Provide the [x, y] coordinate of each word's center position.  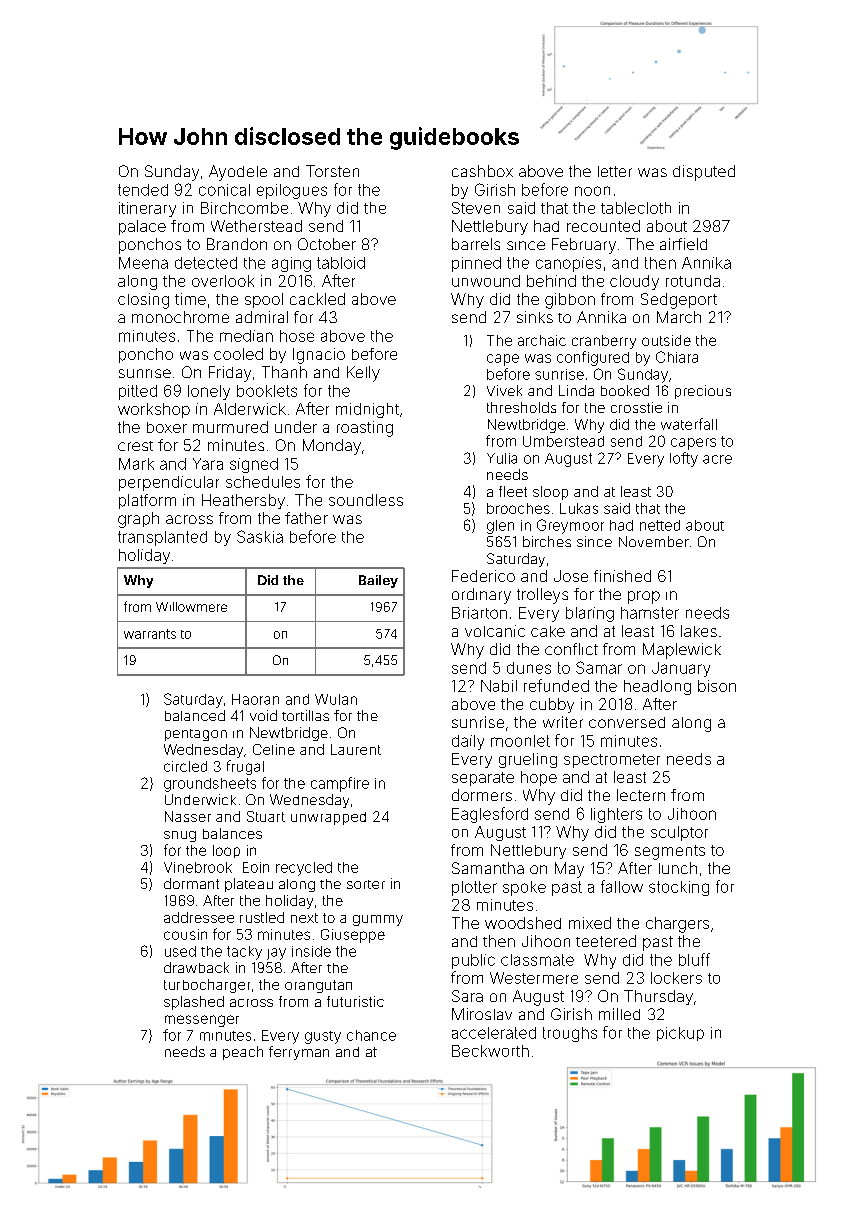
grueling [528, 760]
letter [615, 171]
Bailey [378, 581]
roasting [365, 429]
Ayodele [238, 173]
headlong [657, 687]
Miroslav [482, 1014]
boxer [167, 427]
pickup [680, 1034]
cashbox [482, 171]
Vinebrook [198, 867]
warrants [150, 634]
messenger [202, 1021]
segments [670, 852]
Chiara [677, 357]
